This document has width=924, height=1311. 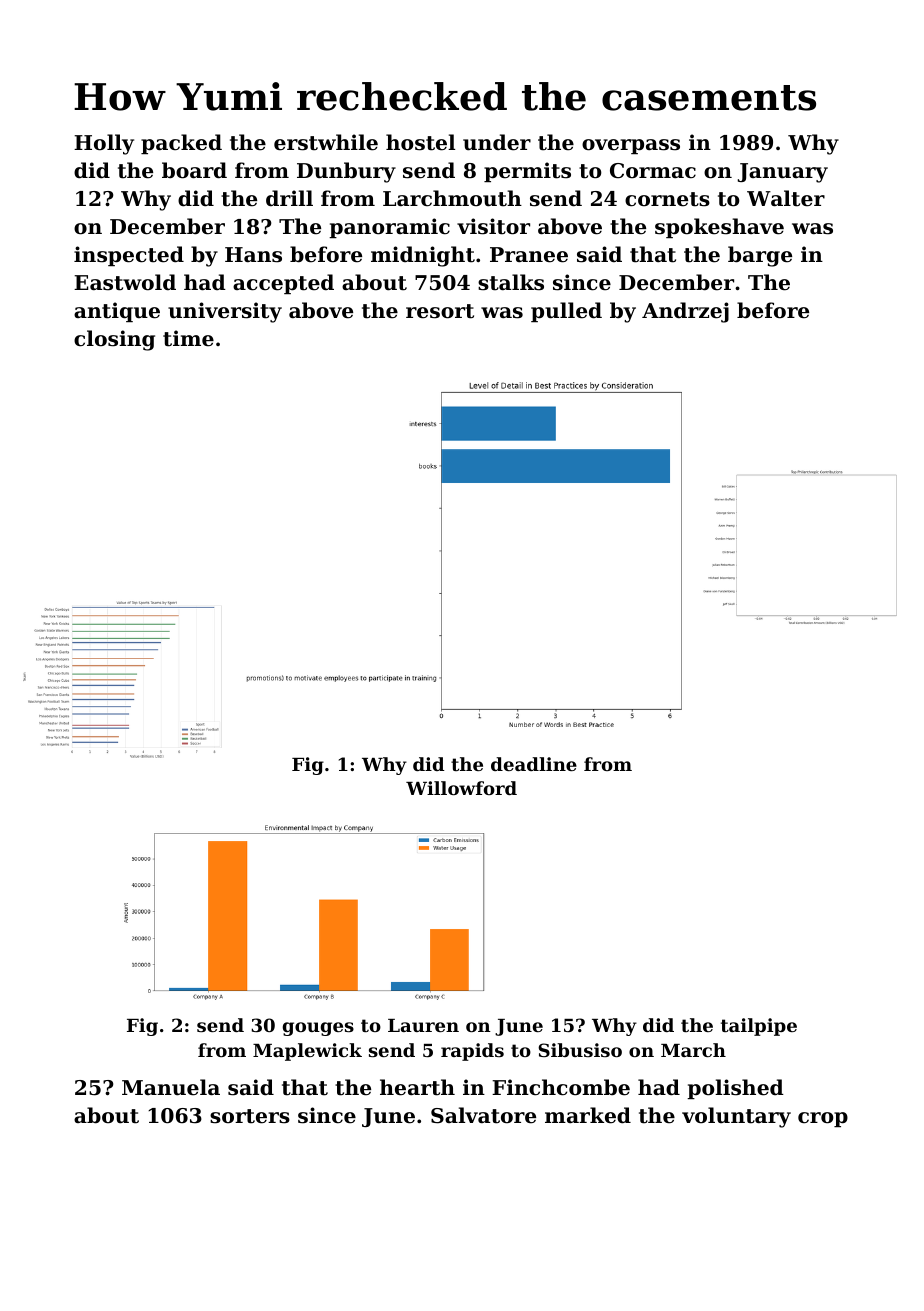 What do you see at coordinates (171, 1087) in the document?
I see `Manuela` at bounding box center [171, 1087].
